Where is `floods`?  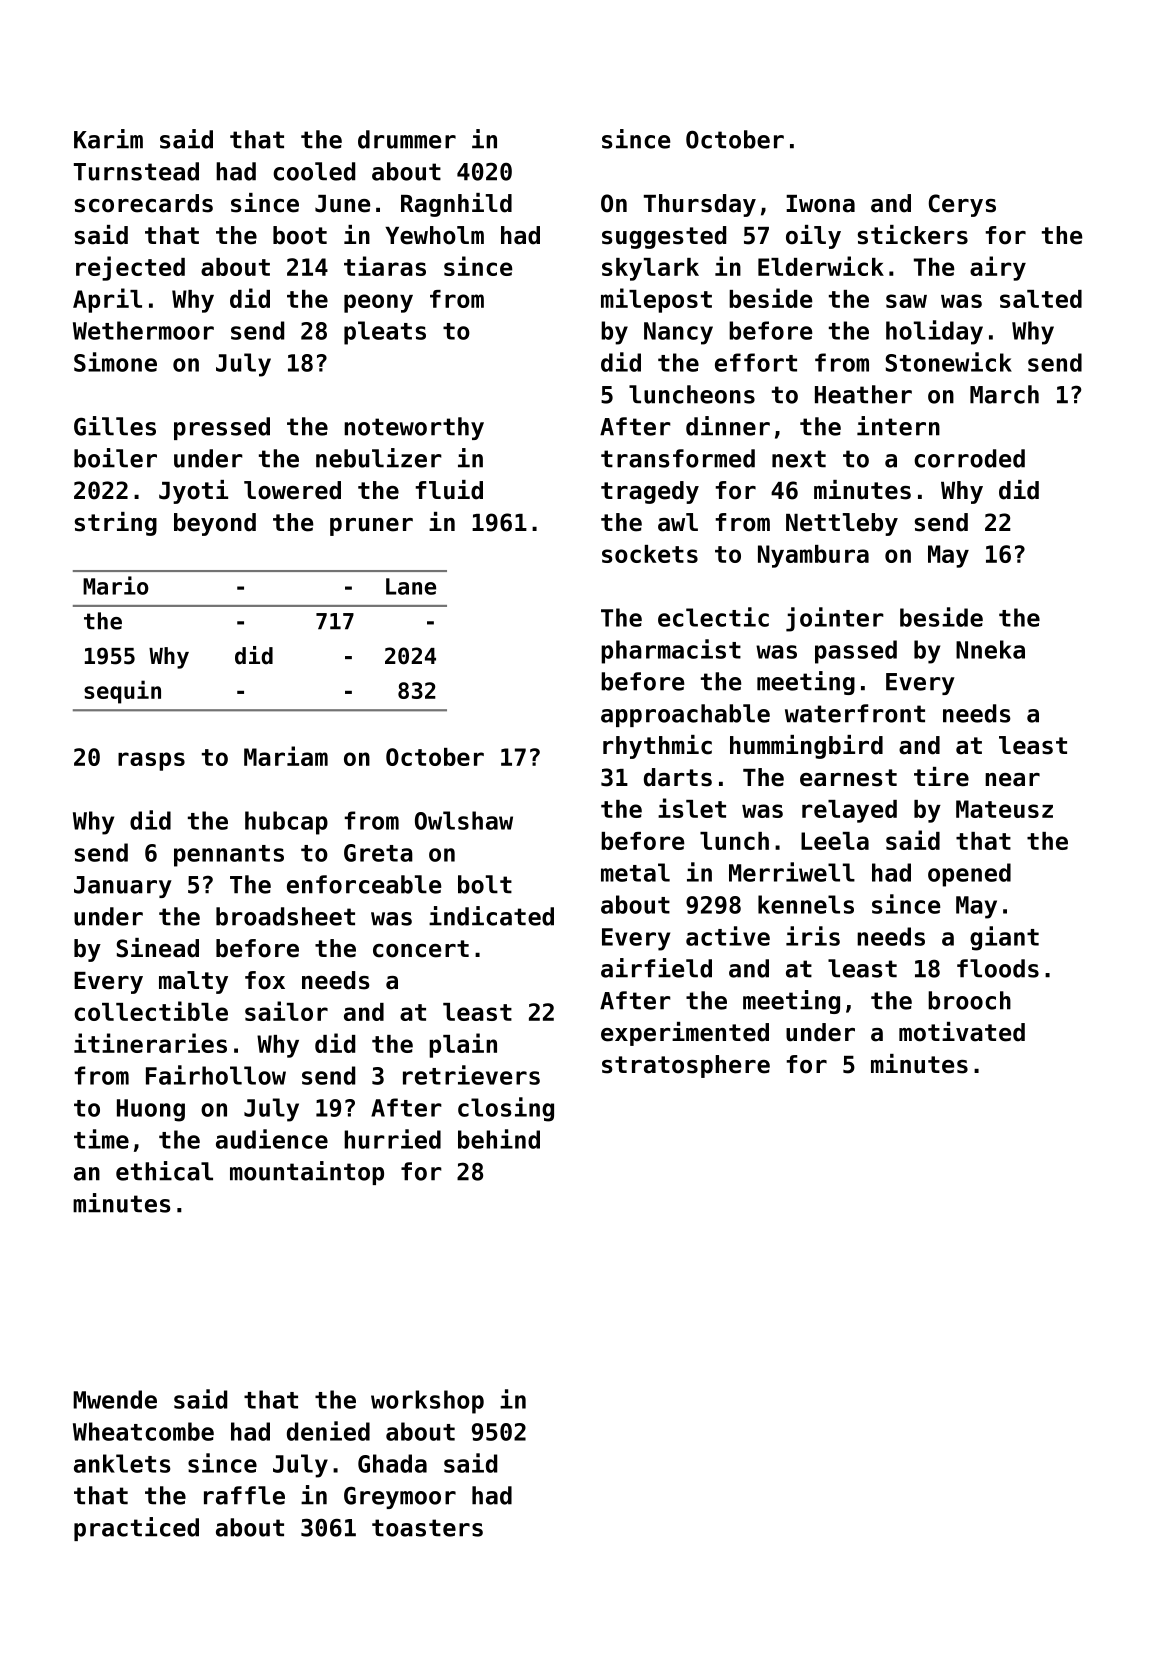
floods is located at coordinates (998, 968).
